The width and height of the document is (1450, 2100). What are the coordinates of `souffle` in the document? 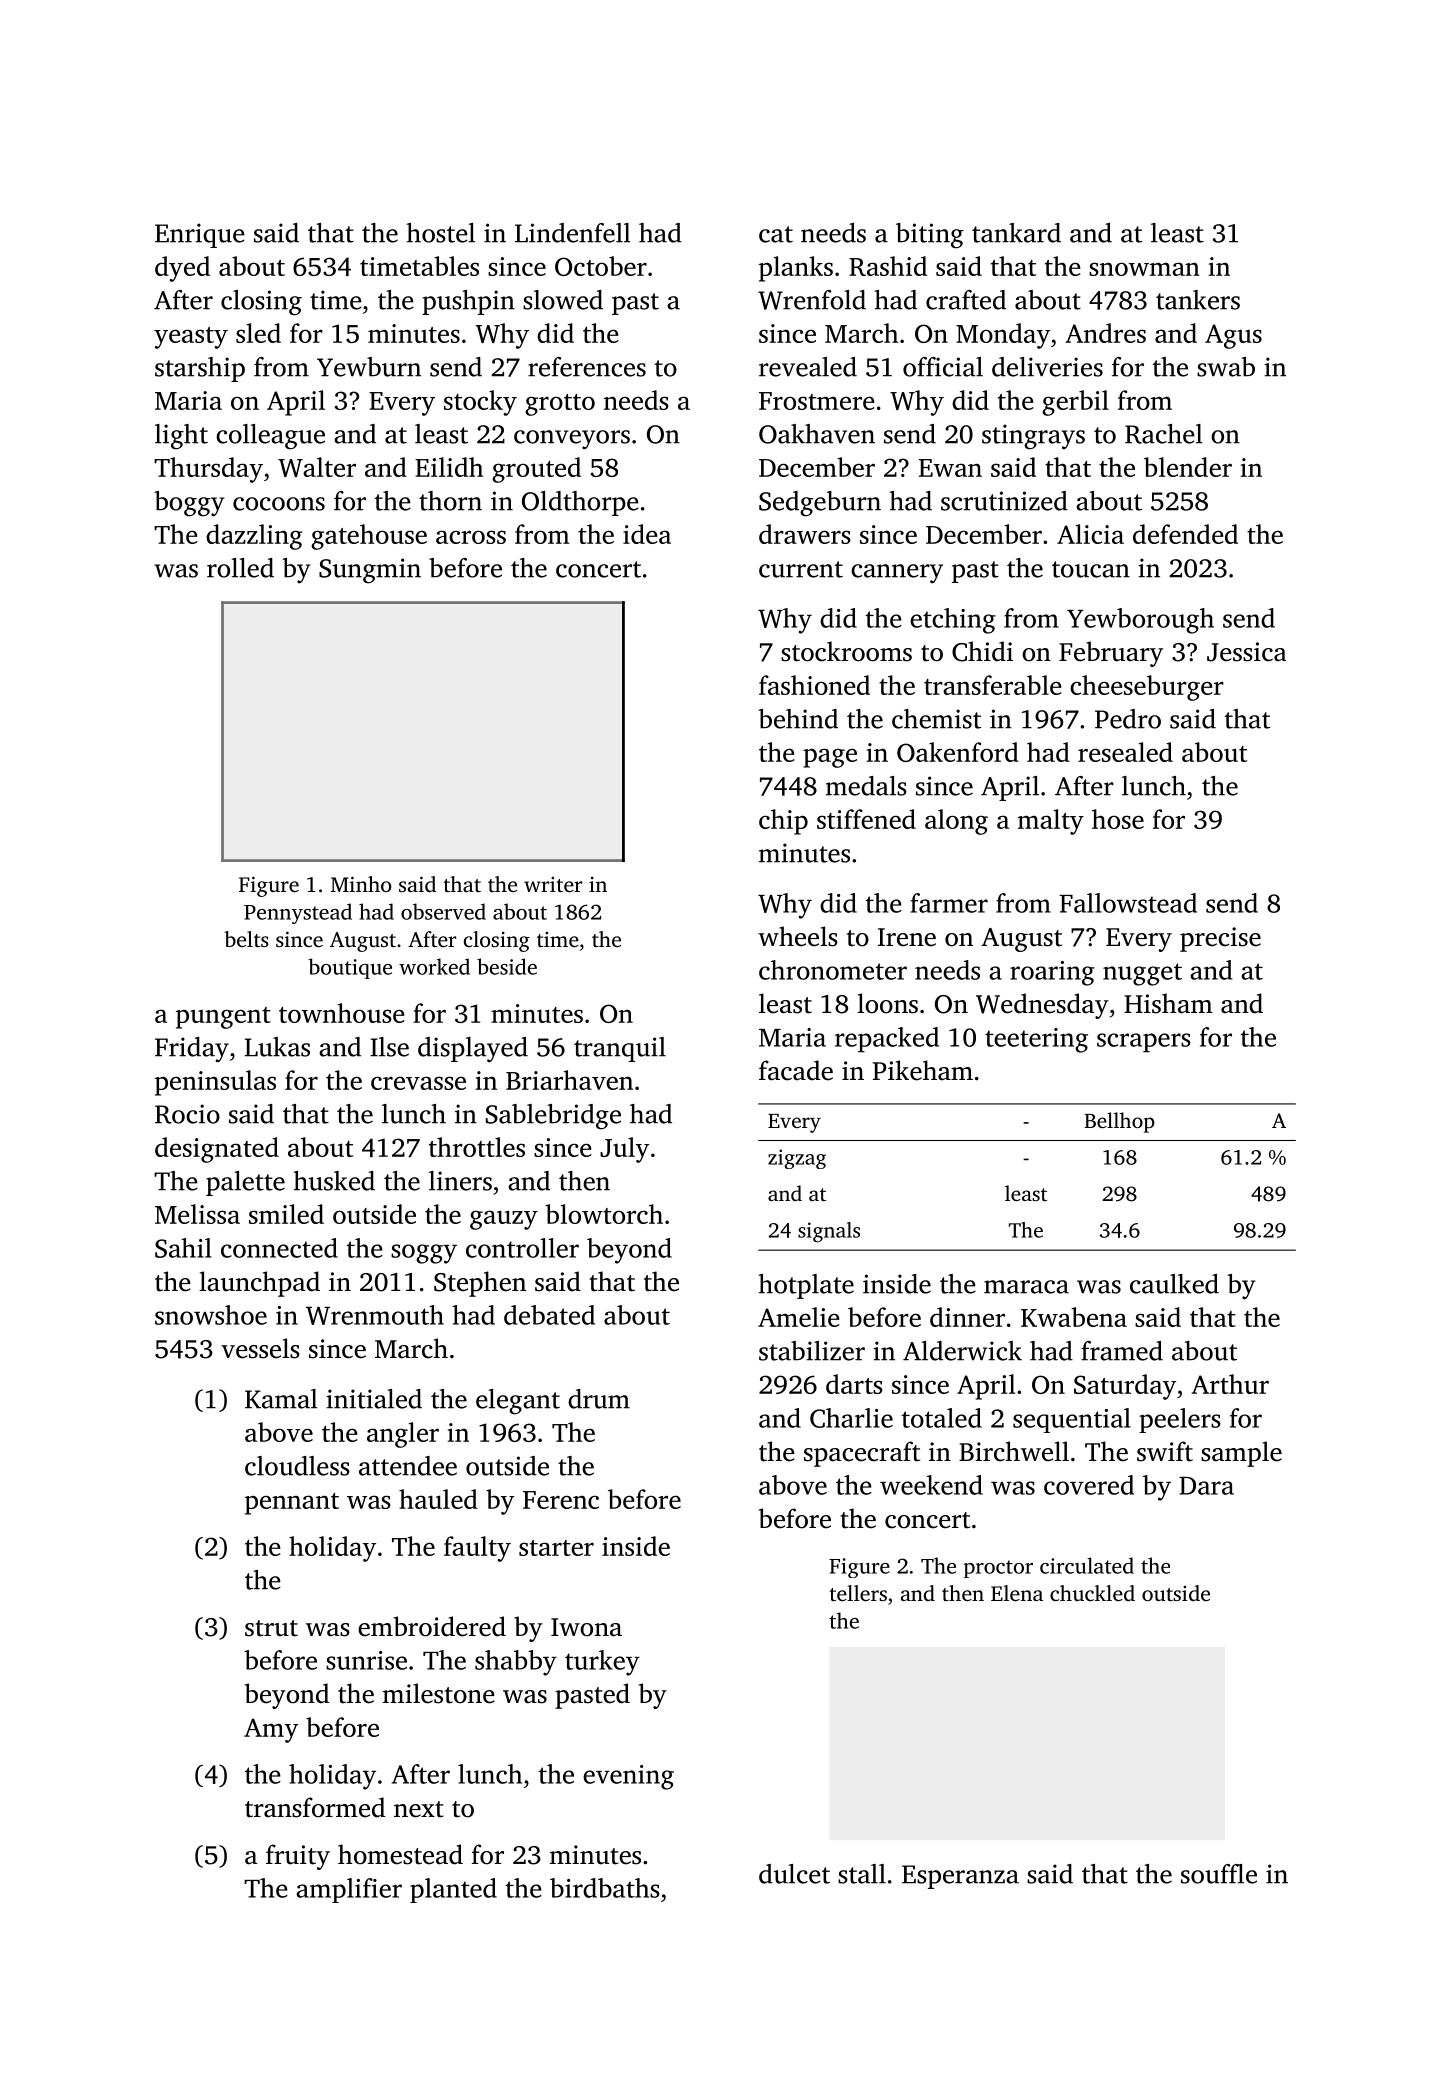 It's located at (1219, 1874).
